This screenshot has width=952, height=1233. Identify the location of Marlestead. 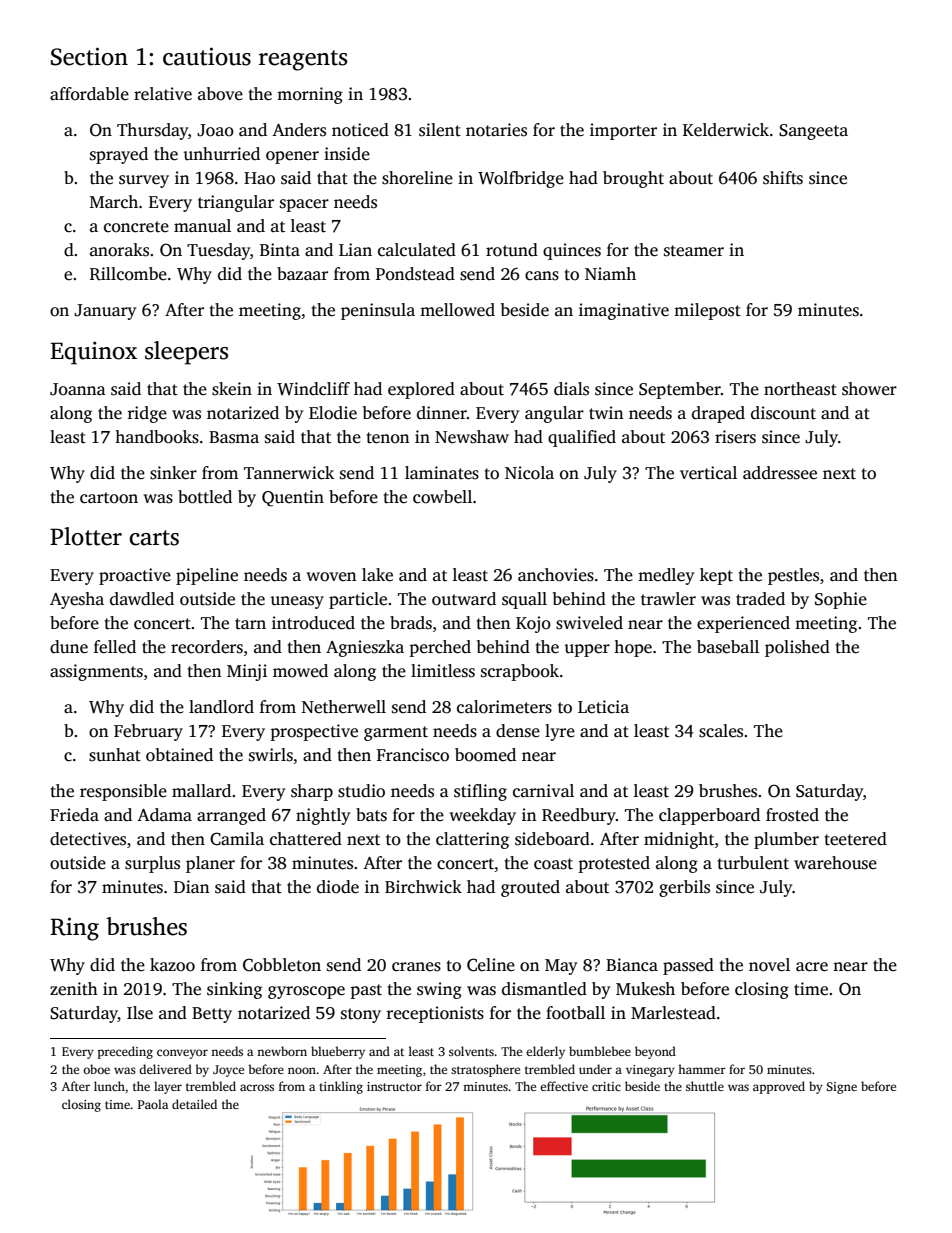
(673, 1013).
